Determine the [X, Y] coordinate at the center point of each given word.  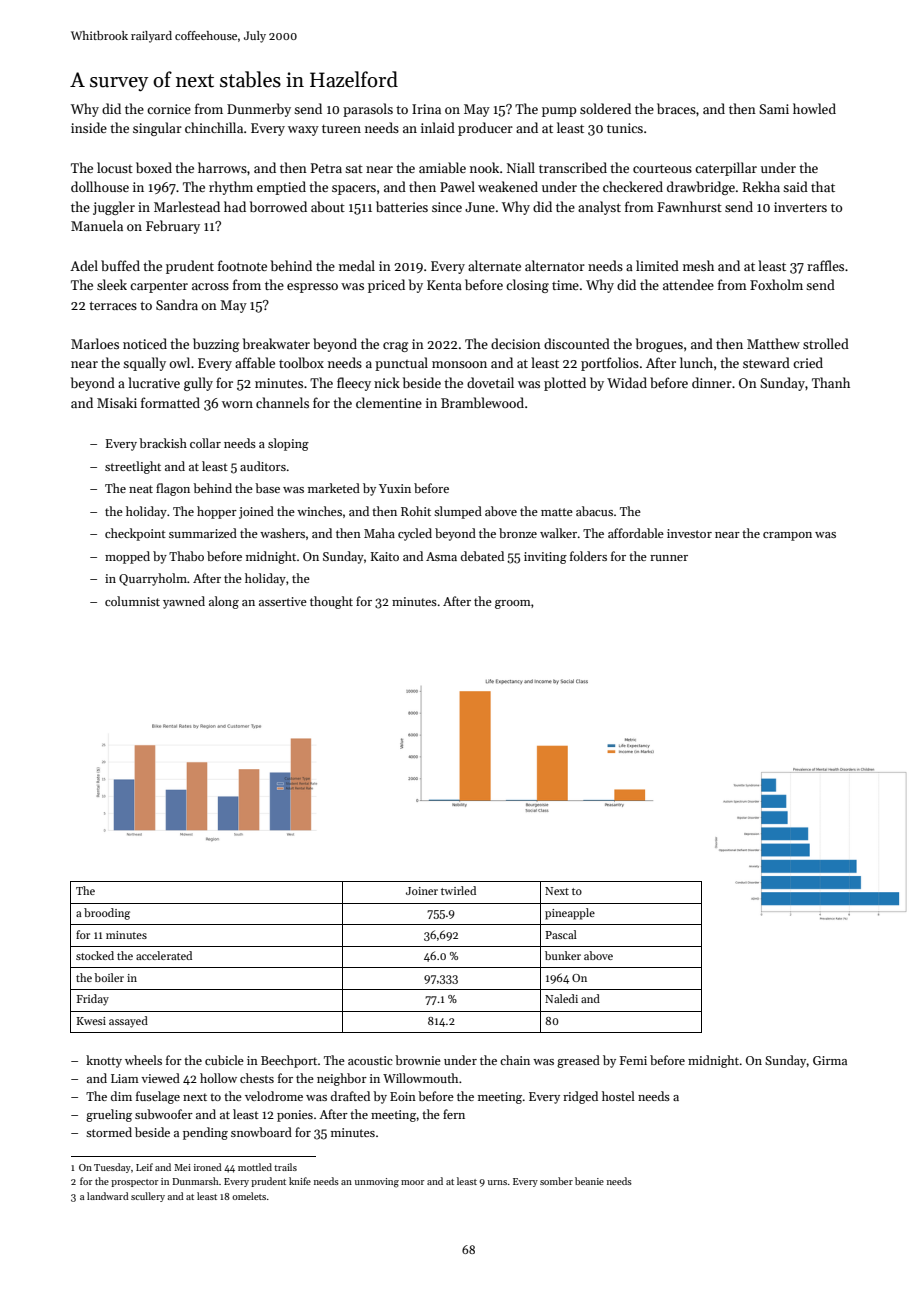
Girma [830, 1060]
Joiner [422, 891]
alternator [555, 265]
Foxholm [776, 284]
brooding [107, 914]
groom [513, 604]
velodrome [274, 1096]
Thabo [186, 556]
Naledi [561, 998]
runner [669, 558]
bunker [563, 955]
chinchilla [214, 127]
